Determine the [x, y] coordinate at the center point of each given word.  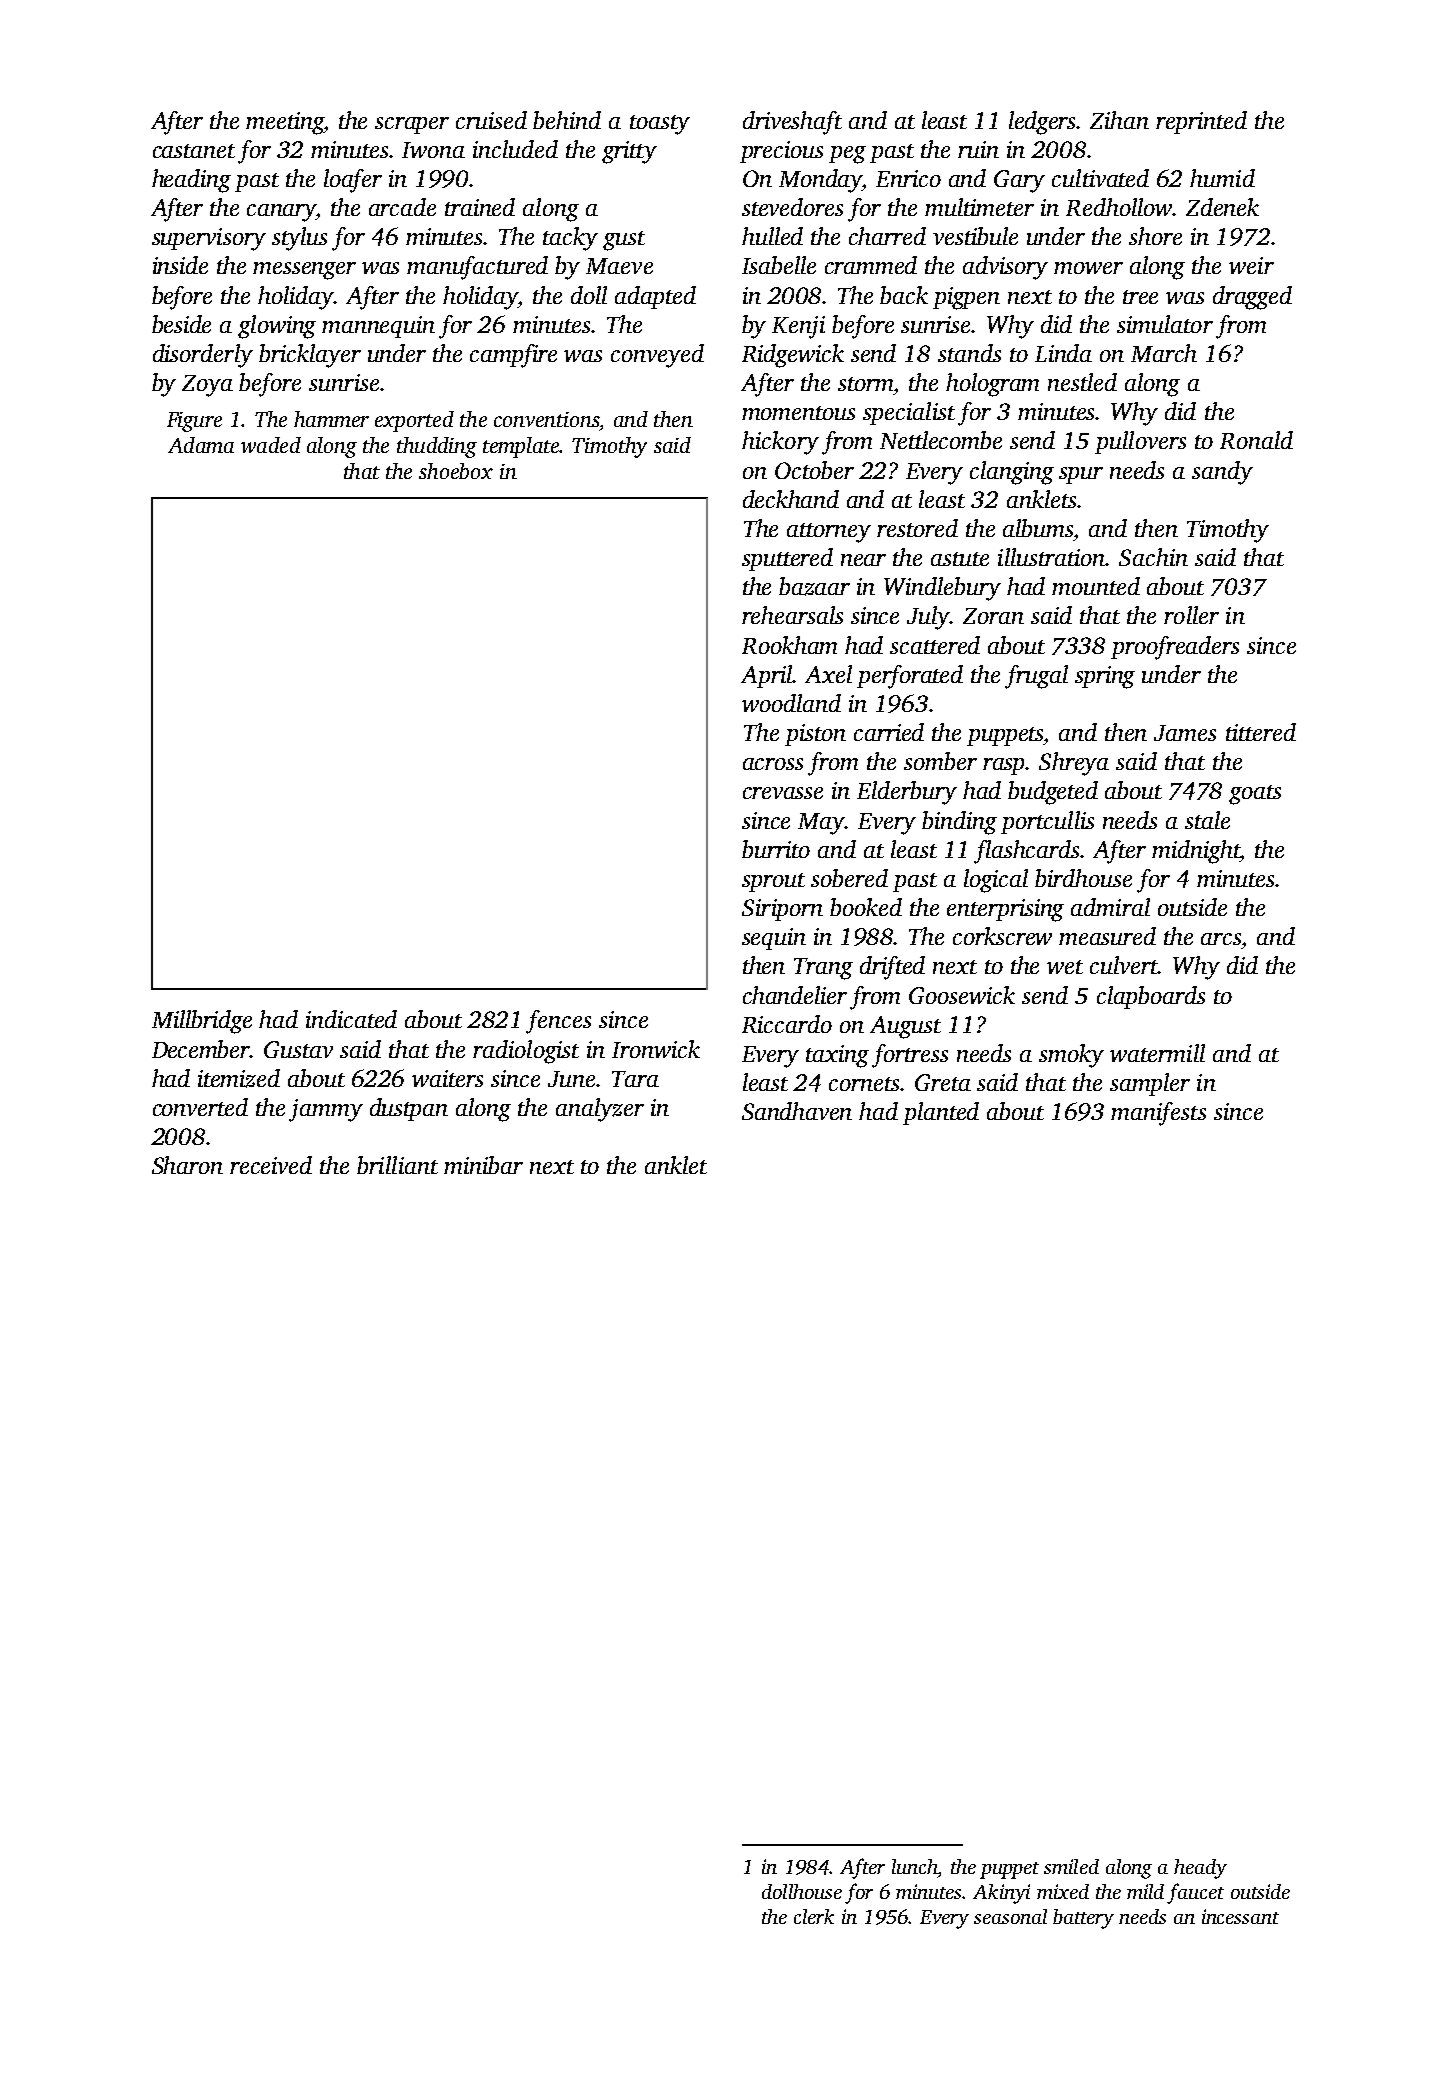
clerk [814, 1916]
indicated [351, 1019]
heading [191, 181]
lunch [914, 1866]
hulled [772, 236]
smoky [1071, 1056]
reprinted [1201, 122]
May [821, 824]
